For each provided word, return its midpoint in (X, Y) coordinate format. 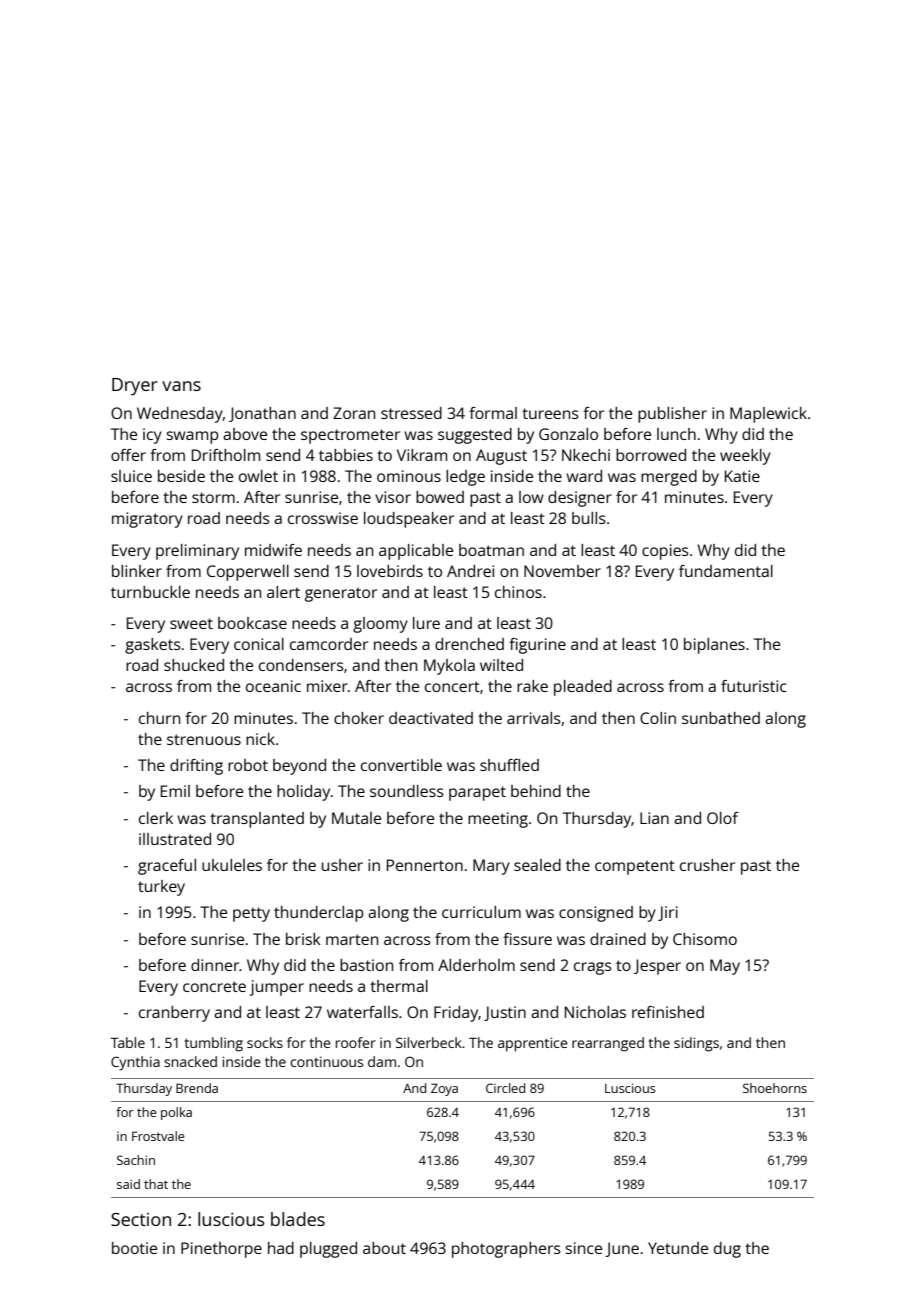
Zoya (444, 1089)
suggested (475, 436)
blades (298, 1219)
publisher (672, 415)
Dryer (135, 387)
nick (260, 739)
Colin (658, 718)
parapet (477, 793)
